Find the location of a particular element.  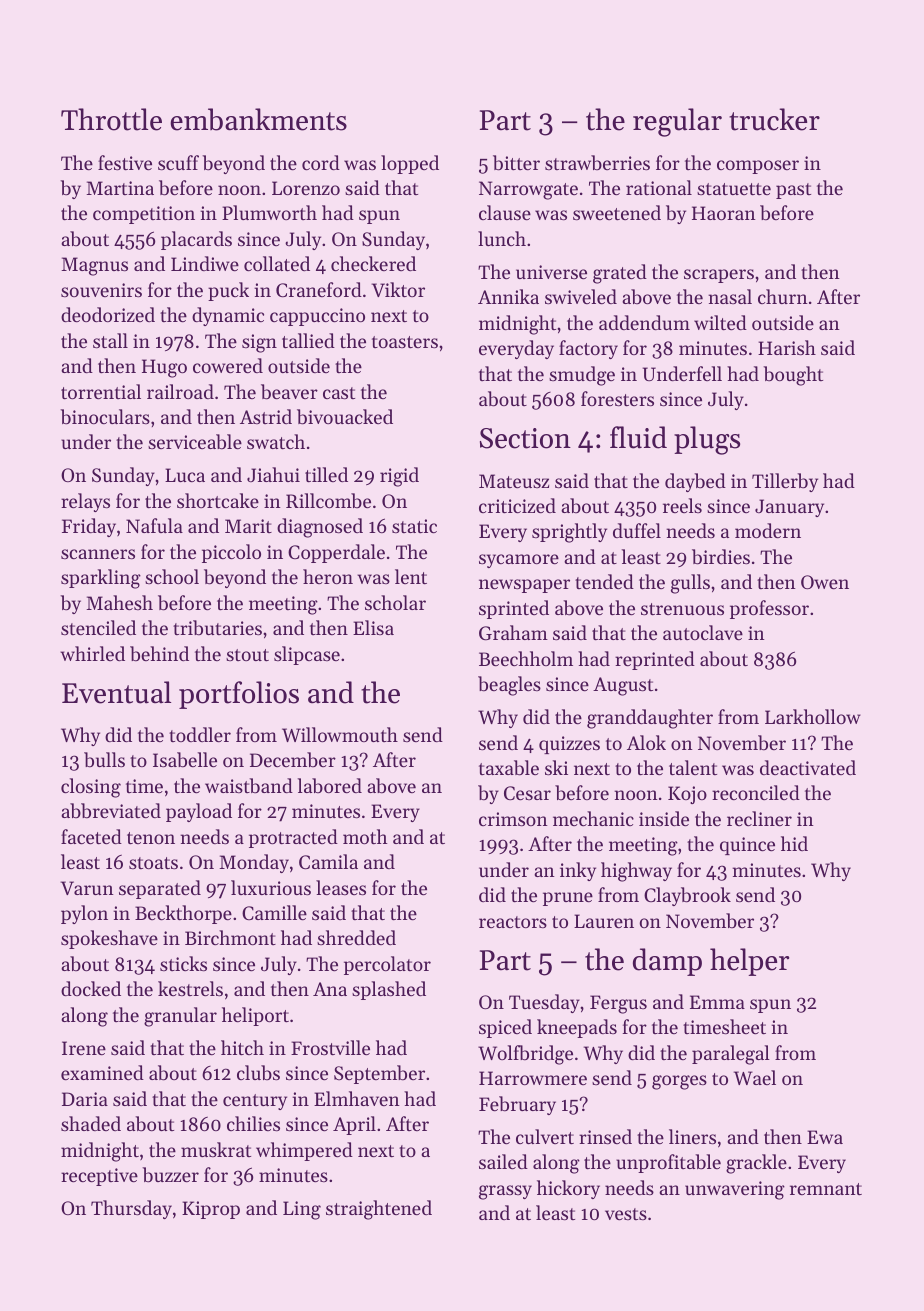

sweetened is located at coordinates (617, 212).
